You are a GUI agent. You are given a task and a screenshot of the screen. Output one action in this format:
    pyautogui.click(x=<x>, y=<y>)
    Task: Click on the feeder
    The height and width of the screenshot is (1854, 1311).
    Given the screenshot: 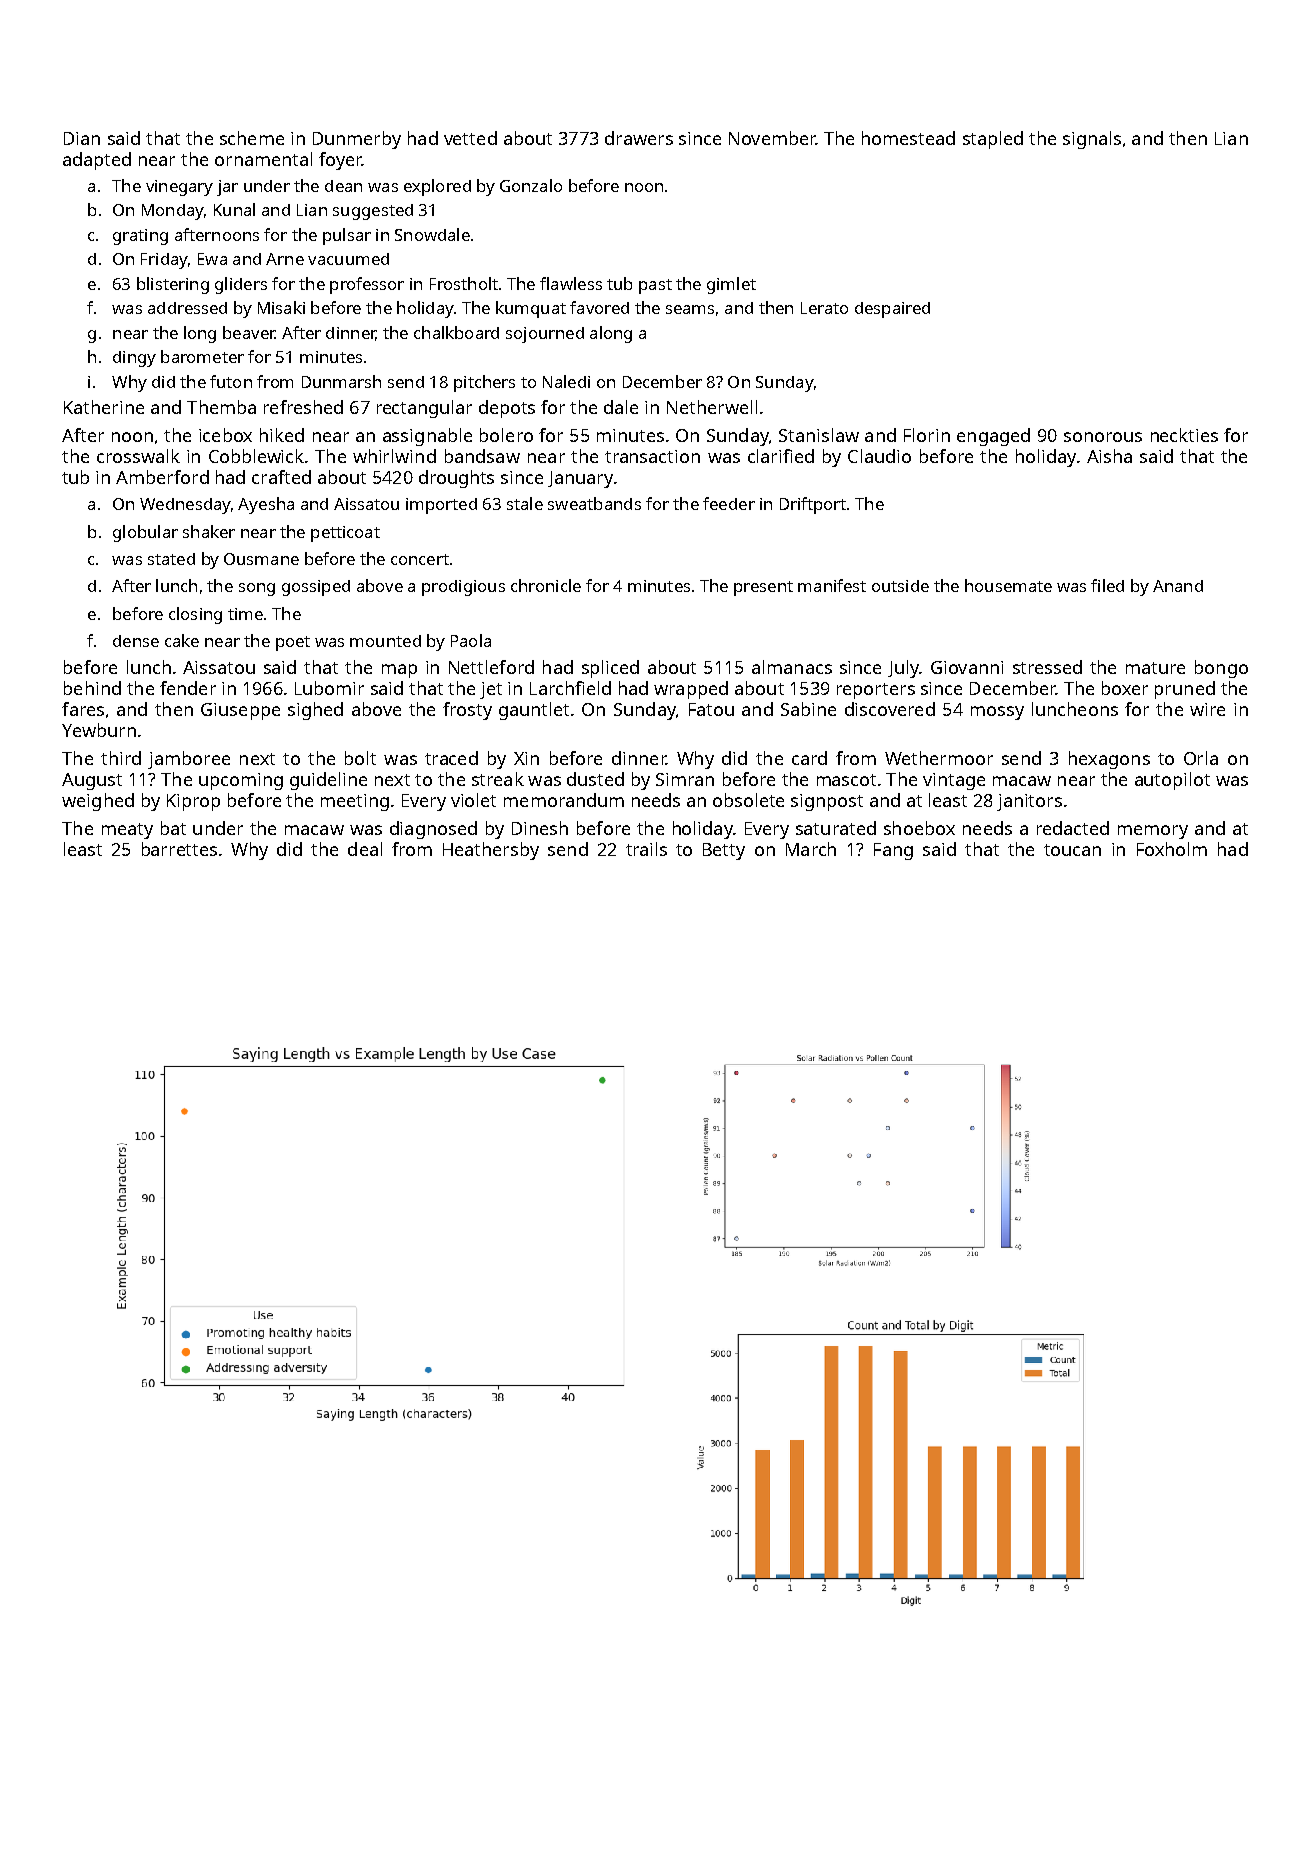 What is the action you would take?
    pyautogui.click(x=729, y=503)
